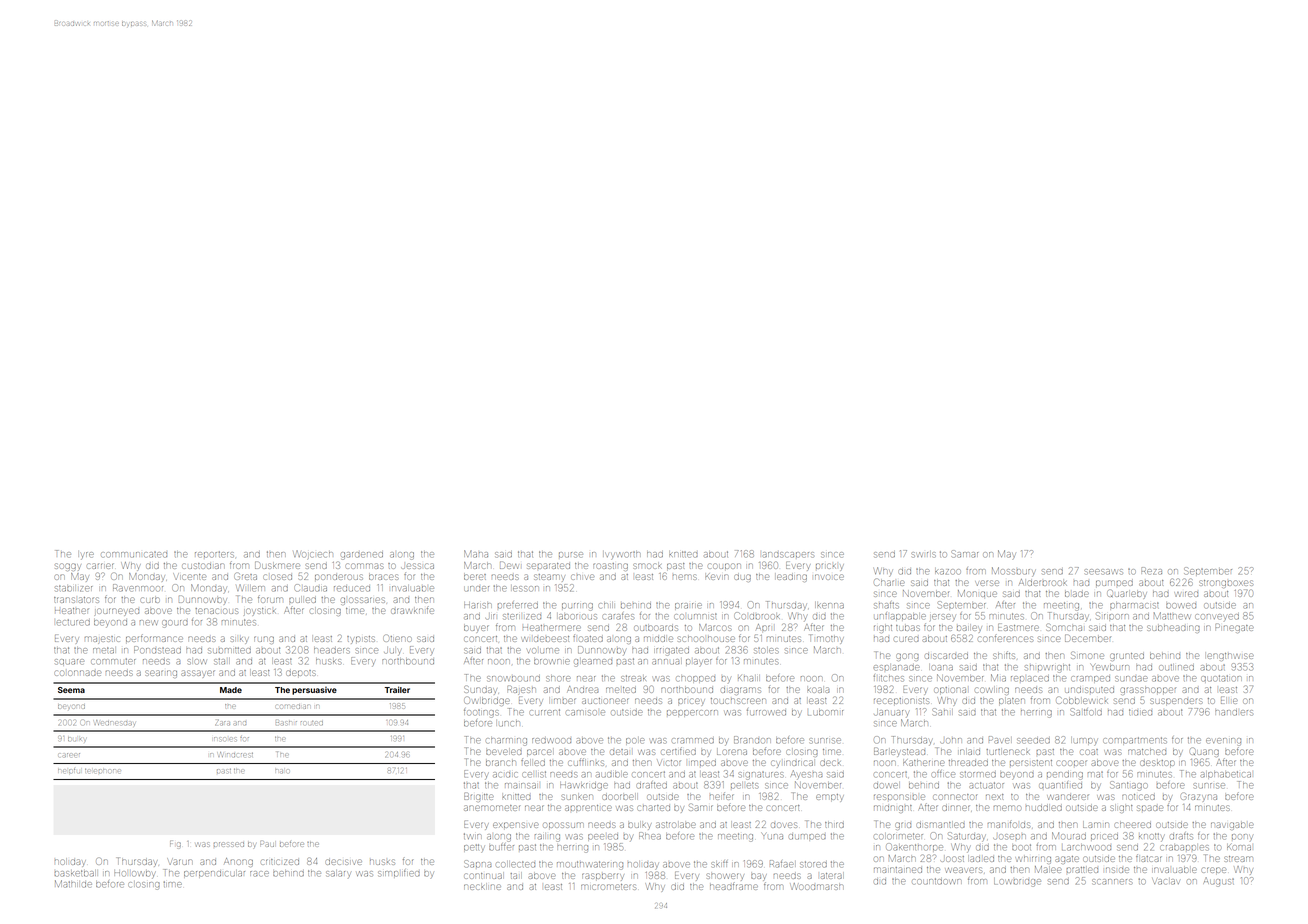  What do you see at coordinates (1187, 594) in the screenshot?
I see `wired` at bounding box center [1187, 594].
